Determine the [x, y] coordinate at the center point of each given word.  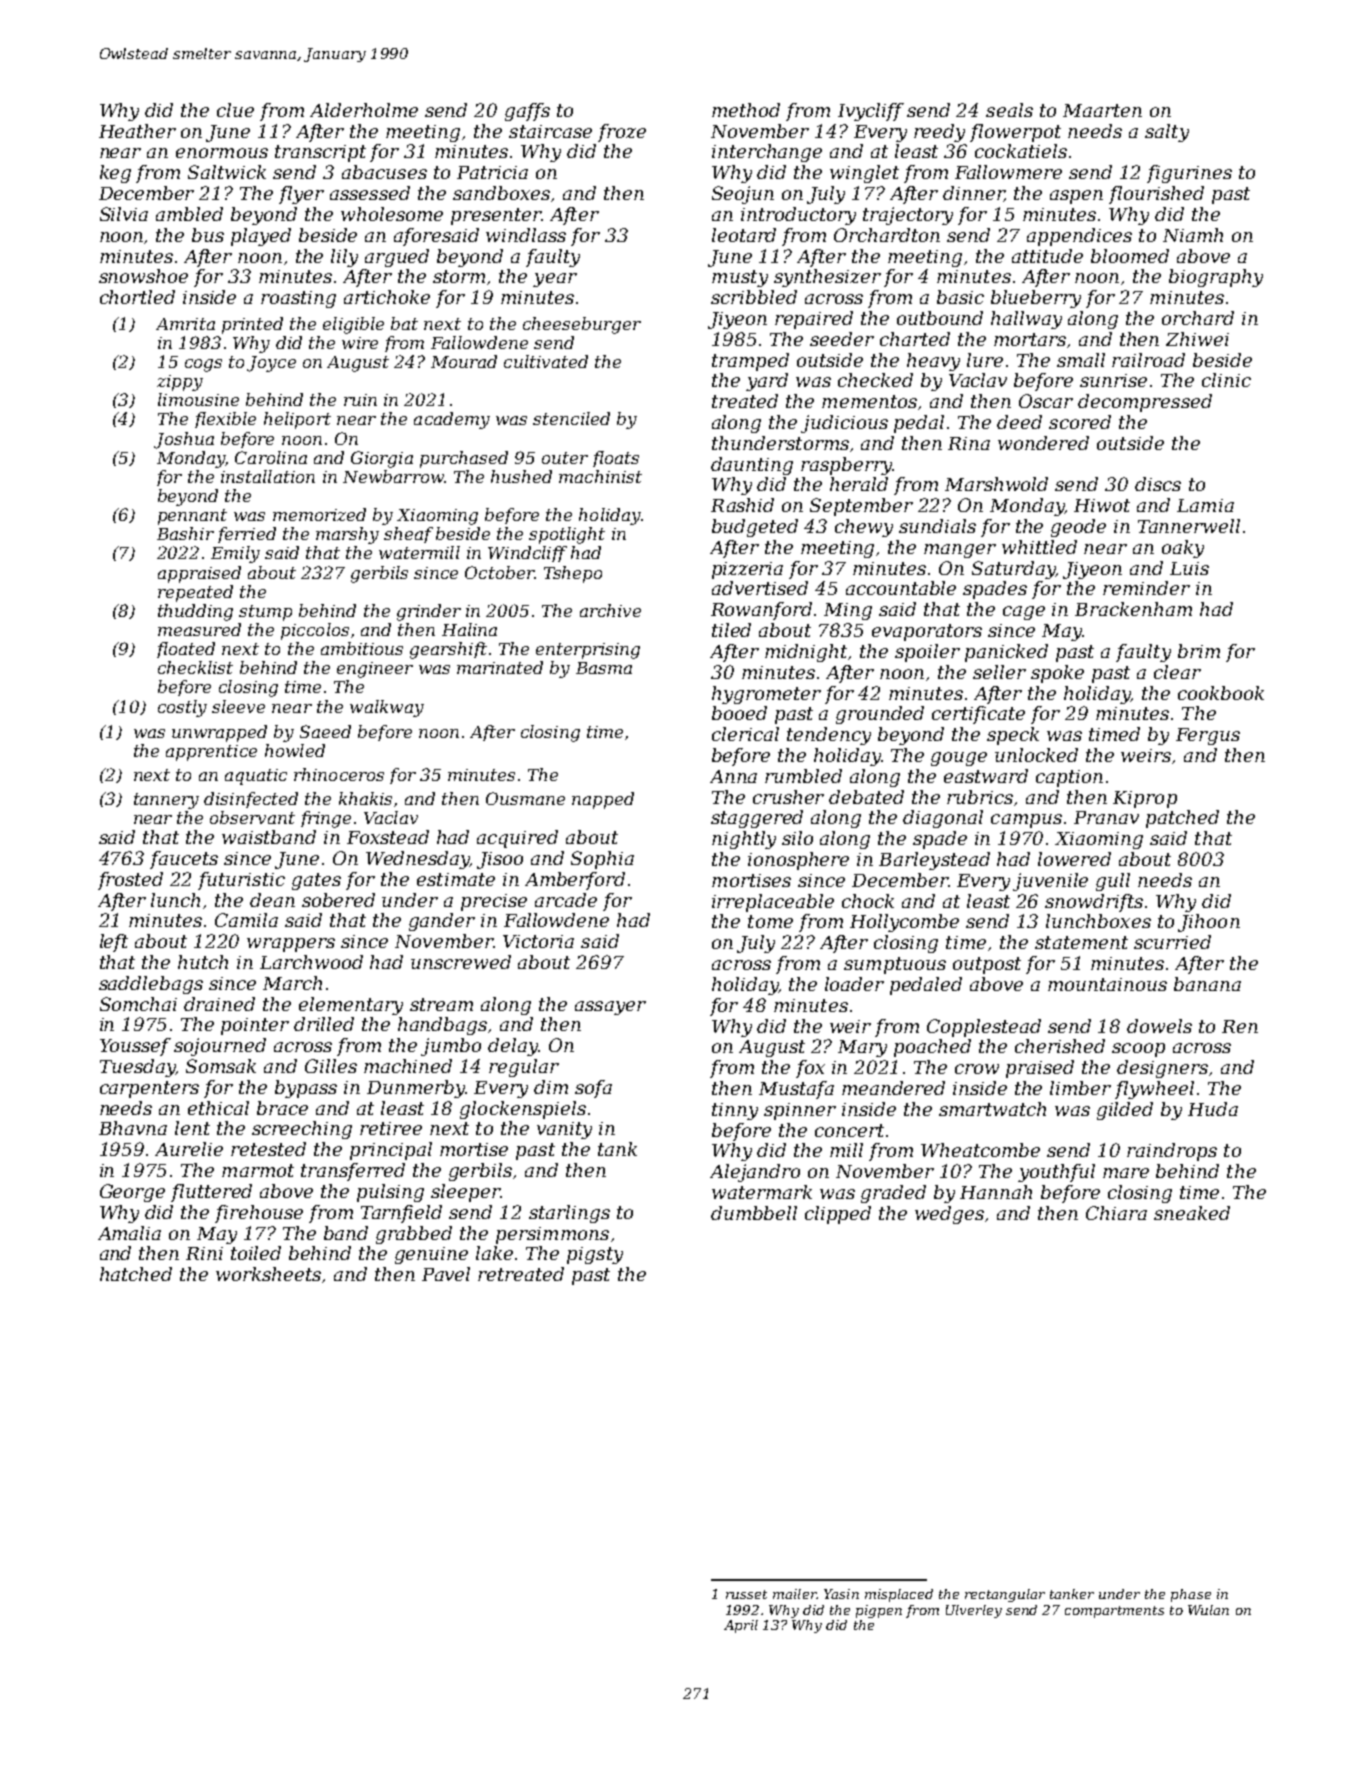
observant [252, 817]
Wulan [1208, 1610]
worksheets [268, 1274]
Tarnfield [401, 1214]
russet [746, 1594]
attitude [1047, 256]
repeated [195, 593]
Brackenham [1133, 609]
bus [208, 235]
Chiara [1116, 1213]
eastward [986, 776]
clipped [838, 1215]
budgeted [755, 528]
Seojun [743, 195]
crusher [788, 797]
